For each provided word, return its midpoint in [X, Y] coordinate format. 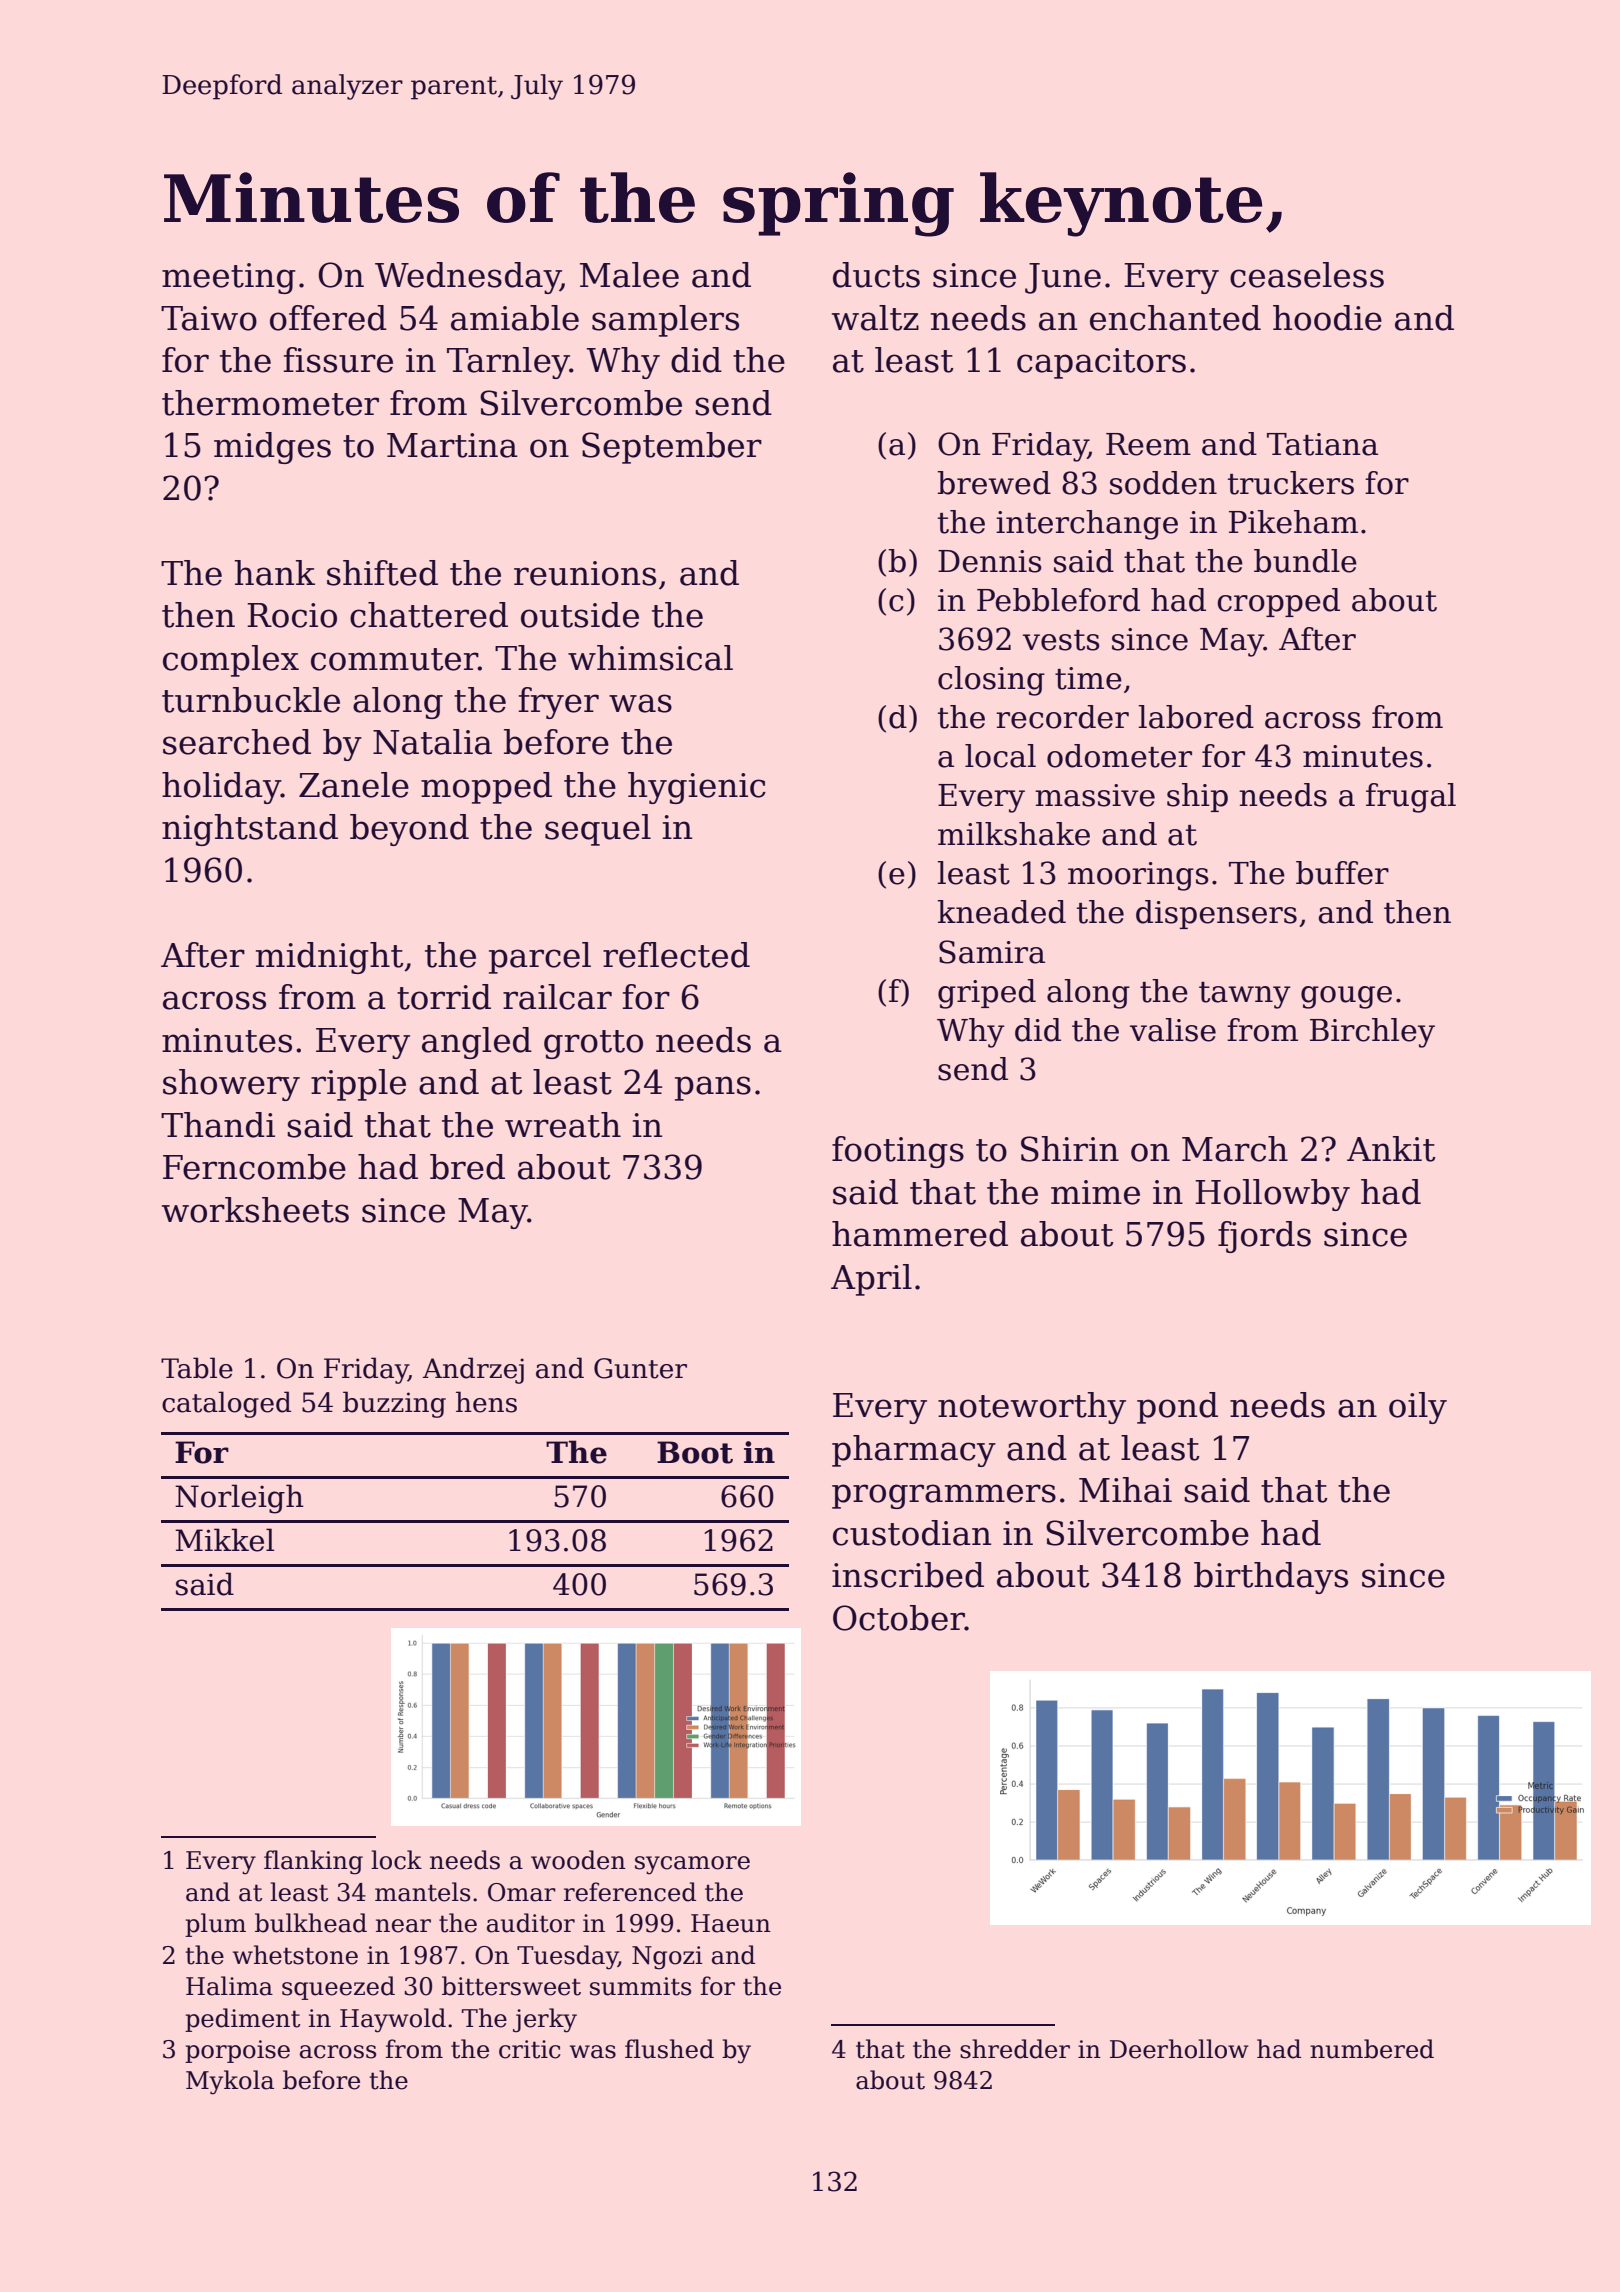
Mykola [230, 2082]
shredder [1015, 2049]
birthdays [1271, 1578]
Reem [1148, 444]
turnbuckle [251, 700]
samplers [665, 321]
